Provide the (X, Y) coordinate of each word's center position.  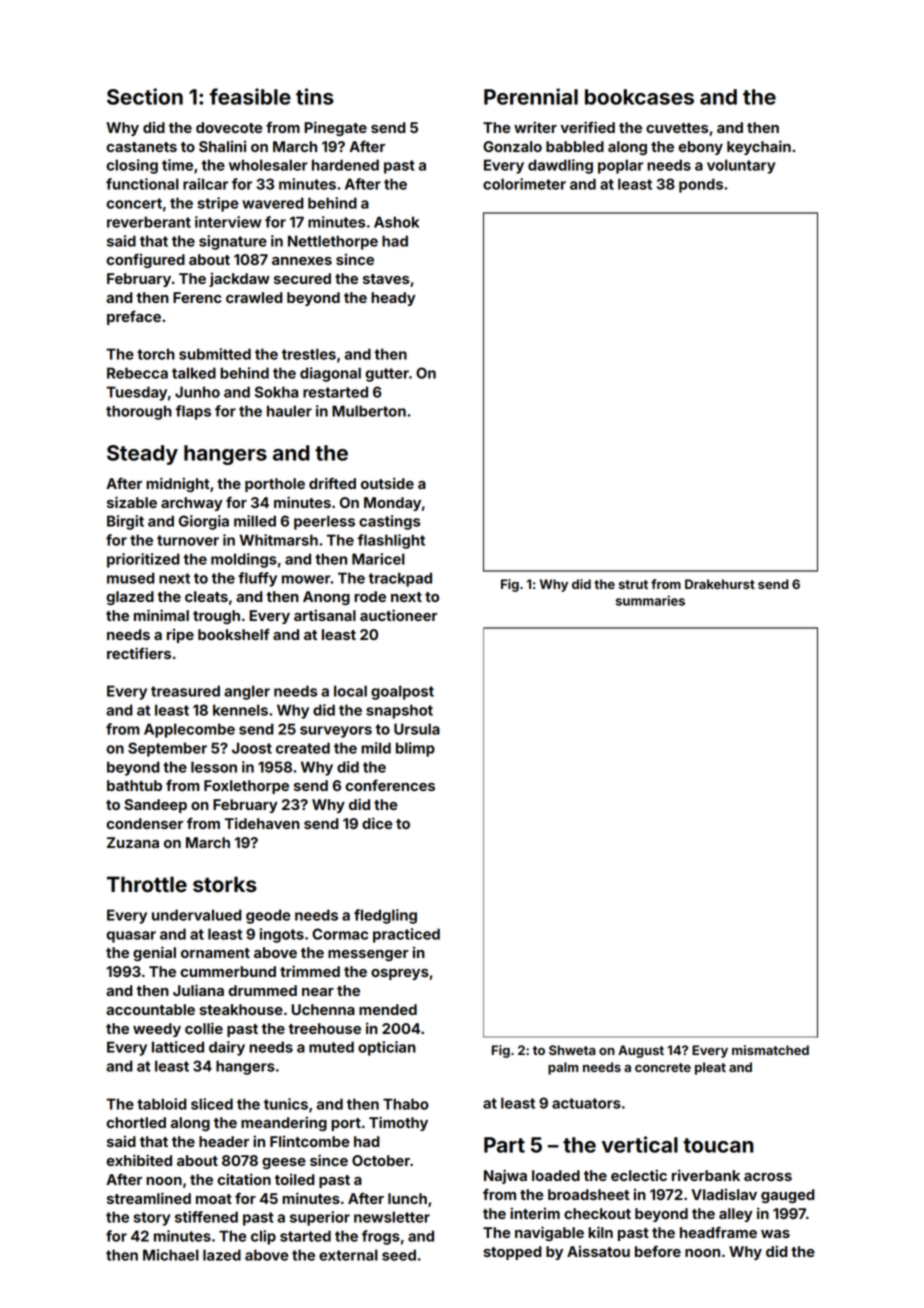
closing (132, 166)
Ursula (417, 729)
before (658, 1251)
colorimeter (524, 184)
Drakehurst (720, 584)
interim (535, 1213)
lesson (214, 767)
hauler (289, 411)
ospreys (400, 974)
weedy (157, 1030)
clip (263, 1237)
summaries (650, 600)
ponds (701, 185)
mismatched (770, 1050)
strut (633, 584)
